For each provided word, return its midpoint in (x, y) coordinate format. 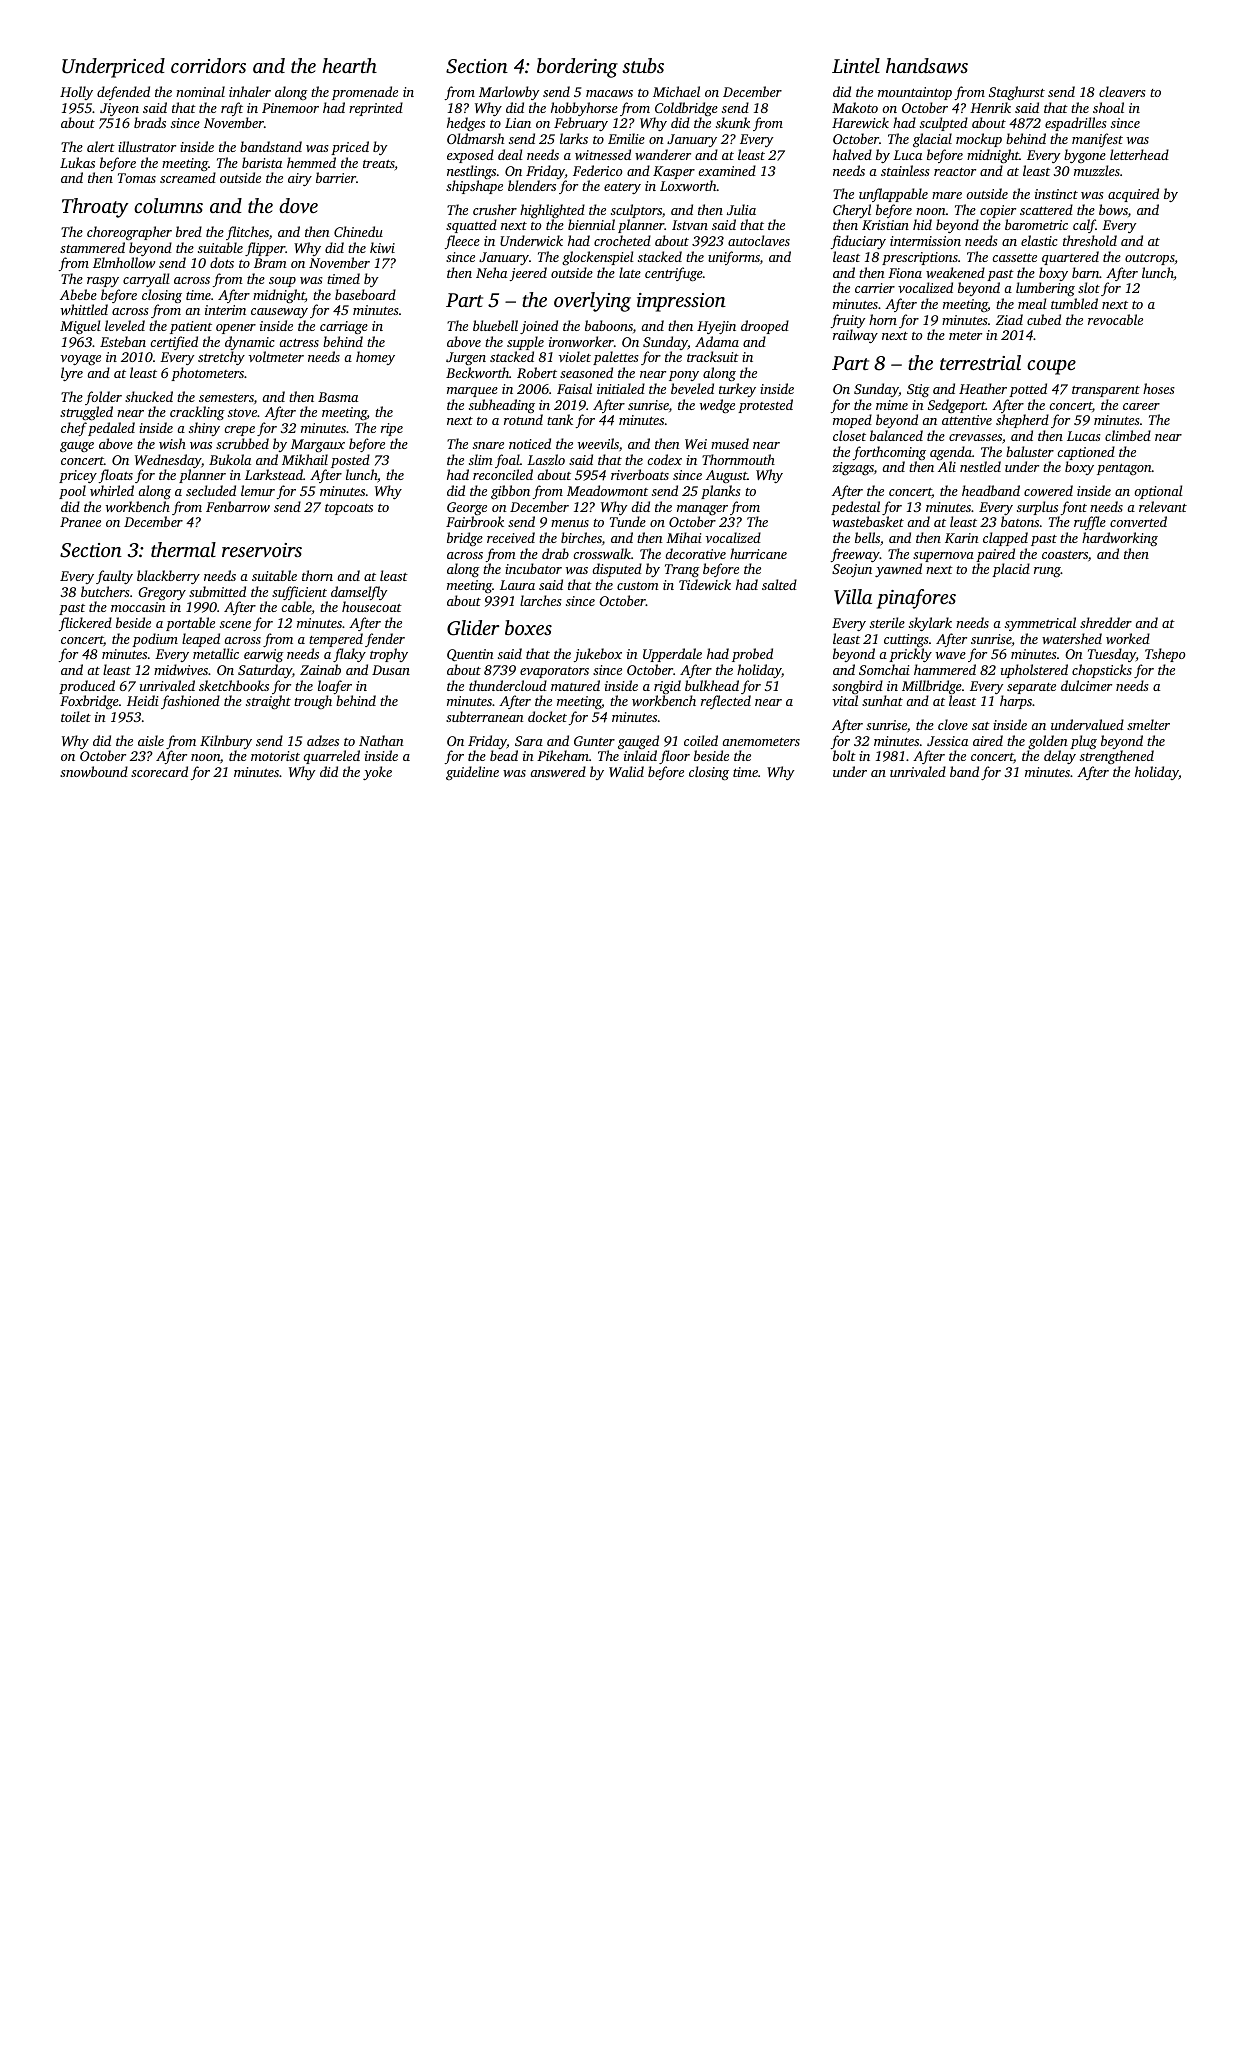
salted (779, 584)
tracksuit (713, 357)
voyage (81, 360)
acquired (1133, 195)
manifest (1097, 140)
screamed (188, 177)
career (1141, 406)
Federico (597, 170)
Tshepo (1165, 655)
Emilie (626, 138)
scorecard (159, 771)
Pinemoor (290, 108)
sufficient (299, 593)
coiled (701, 740)
